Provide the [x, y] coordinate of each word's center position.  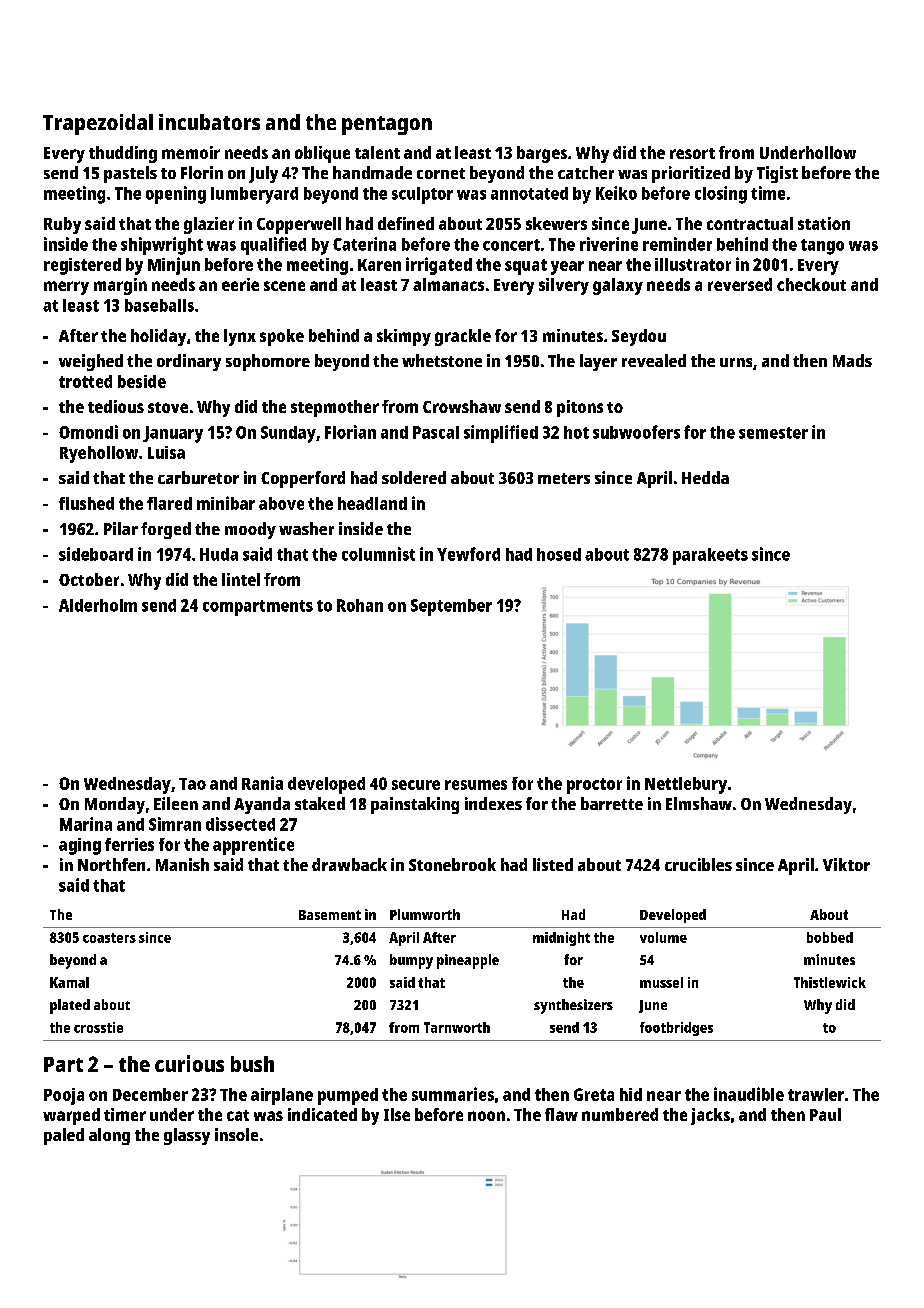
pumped [348, 1096]
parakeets [710, 556]
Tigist [777, 174]
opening [176, 195]
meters [564, 478]
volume [663, 937]
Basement [330, 915]
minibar [226, 503]
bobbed [830, 937]
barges [542, 154]
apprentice [253, 846]
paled [64, 1136]
